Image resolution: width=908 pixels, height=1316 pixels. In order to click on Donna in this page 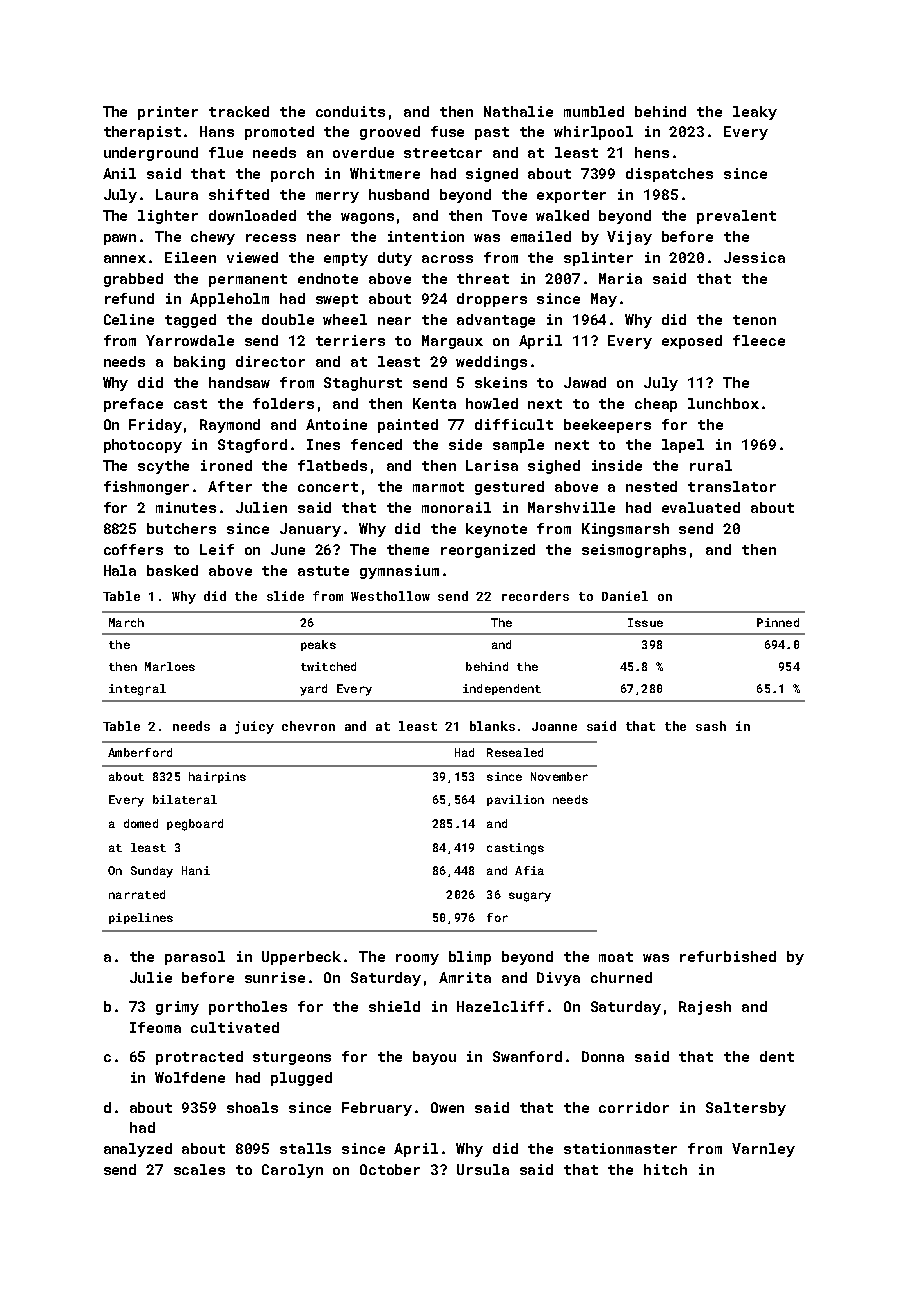, I will do `click(603, 1056)`.
